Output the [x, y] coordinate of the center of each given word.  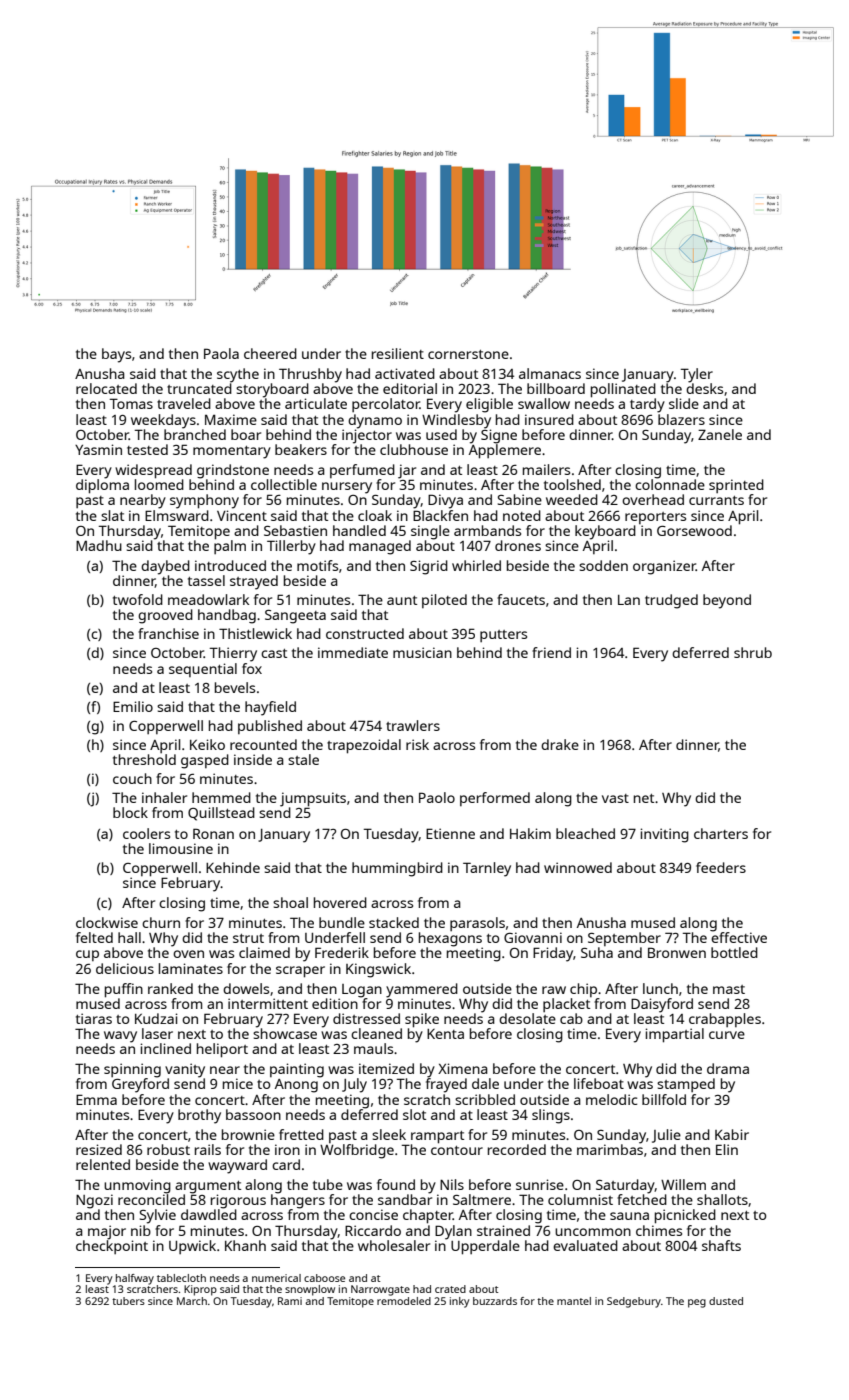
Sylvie [158, 1216]
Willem [683, 1184]
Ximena [463, 1068]
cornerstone [468, 354]
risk [417, 744]
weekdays [163, 421]
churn [161, 922]
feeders [721, 867]
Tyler [697, 375]
